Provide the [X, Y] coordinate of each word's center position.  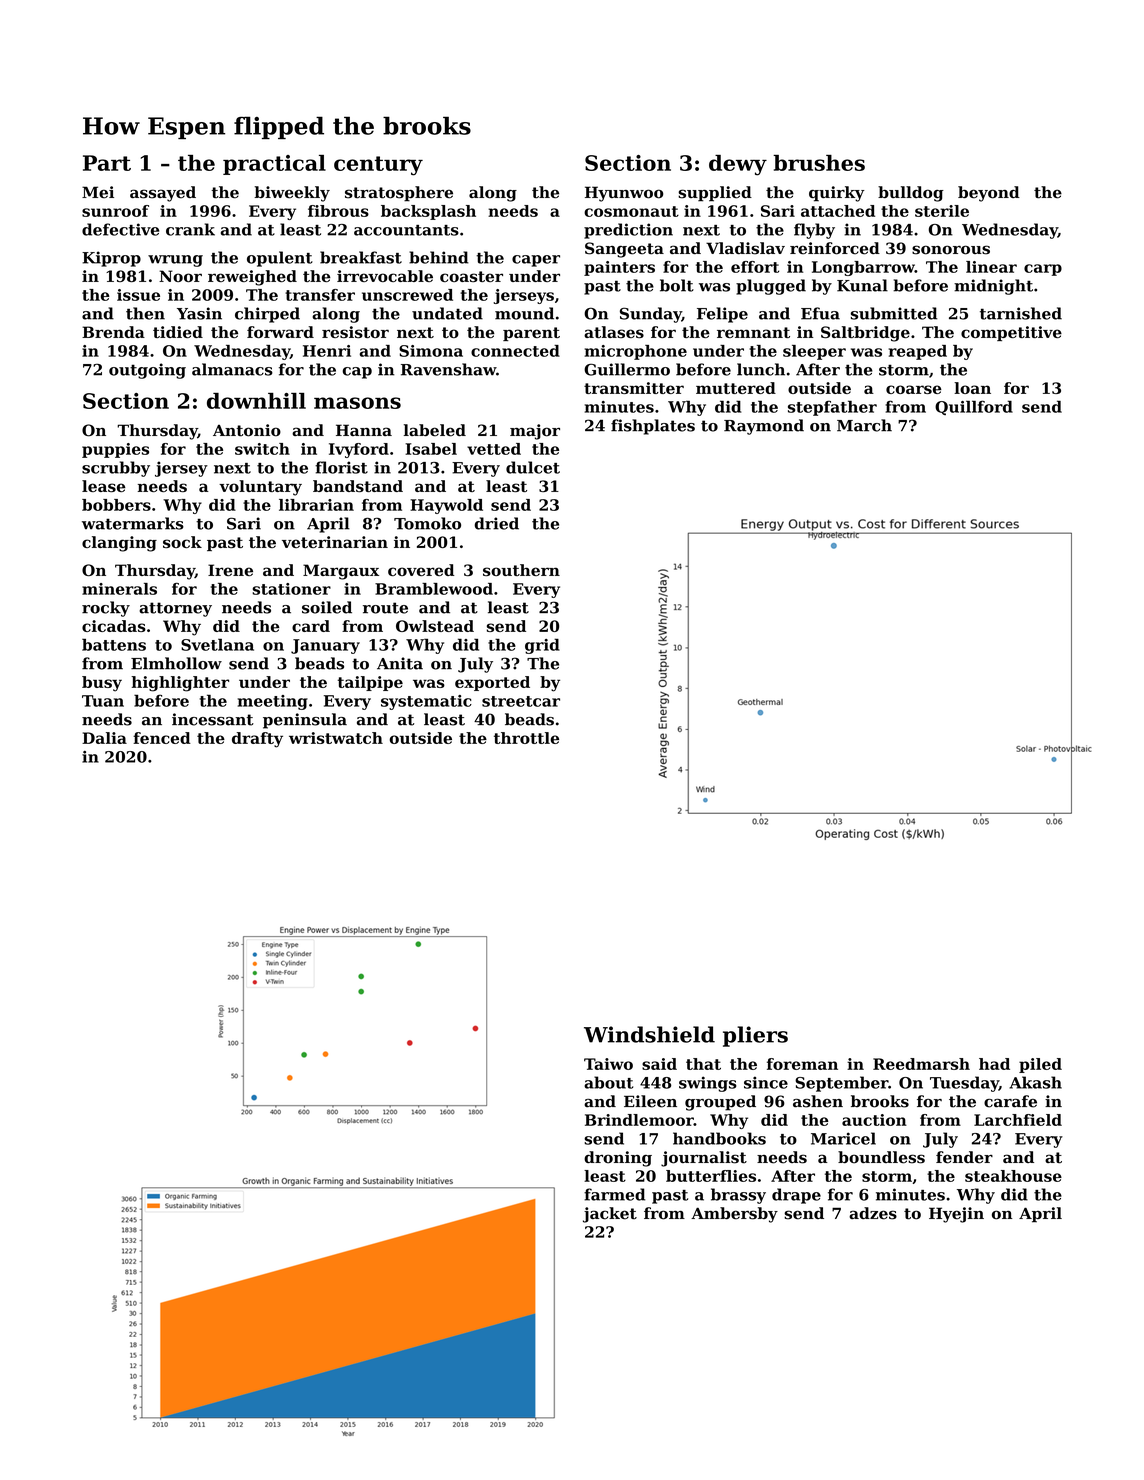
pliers [755, 1036]
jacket [610, 1215]
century [378, 166]
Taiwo [608, 1064]
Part [107, 163]
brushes [819, 163]
